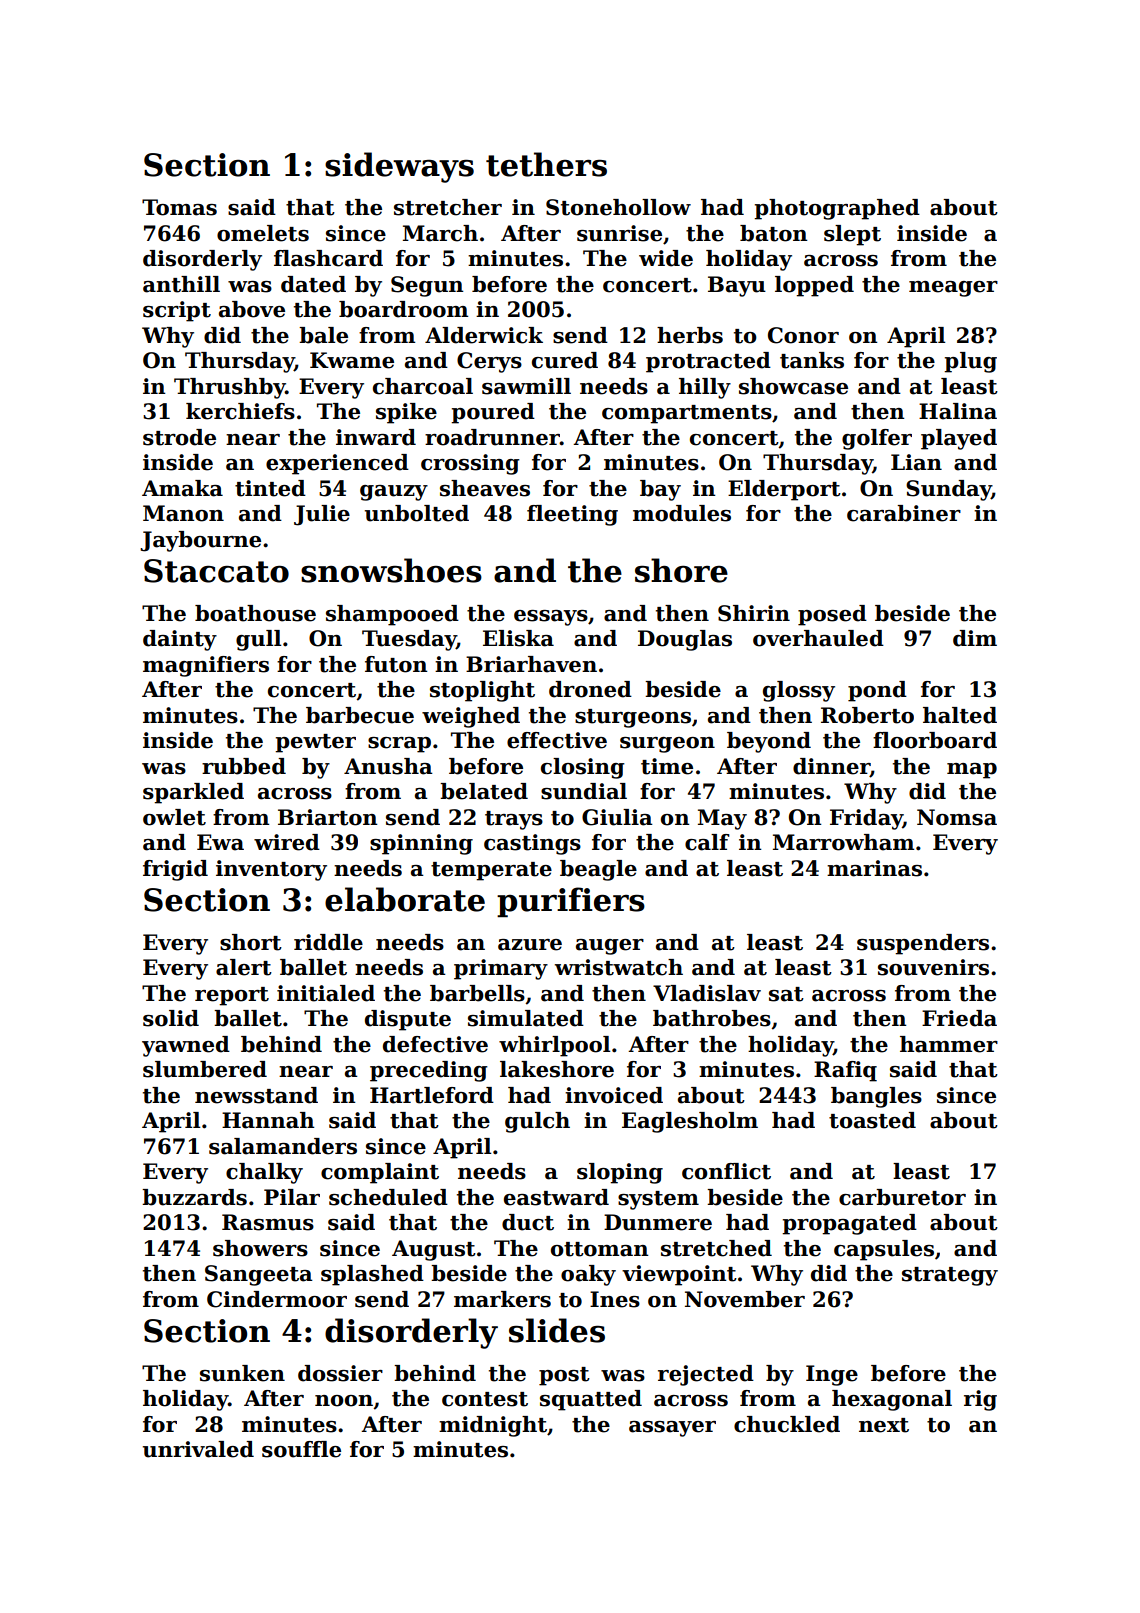  What do you see at coordinates (242, 1373) in the screenshot?
I see `sunken` at bounding box center [242, 1373].
